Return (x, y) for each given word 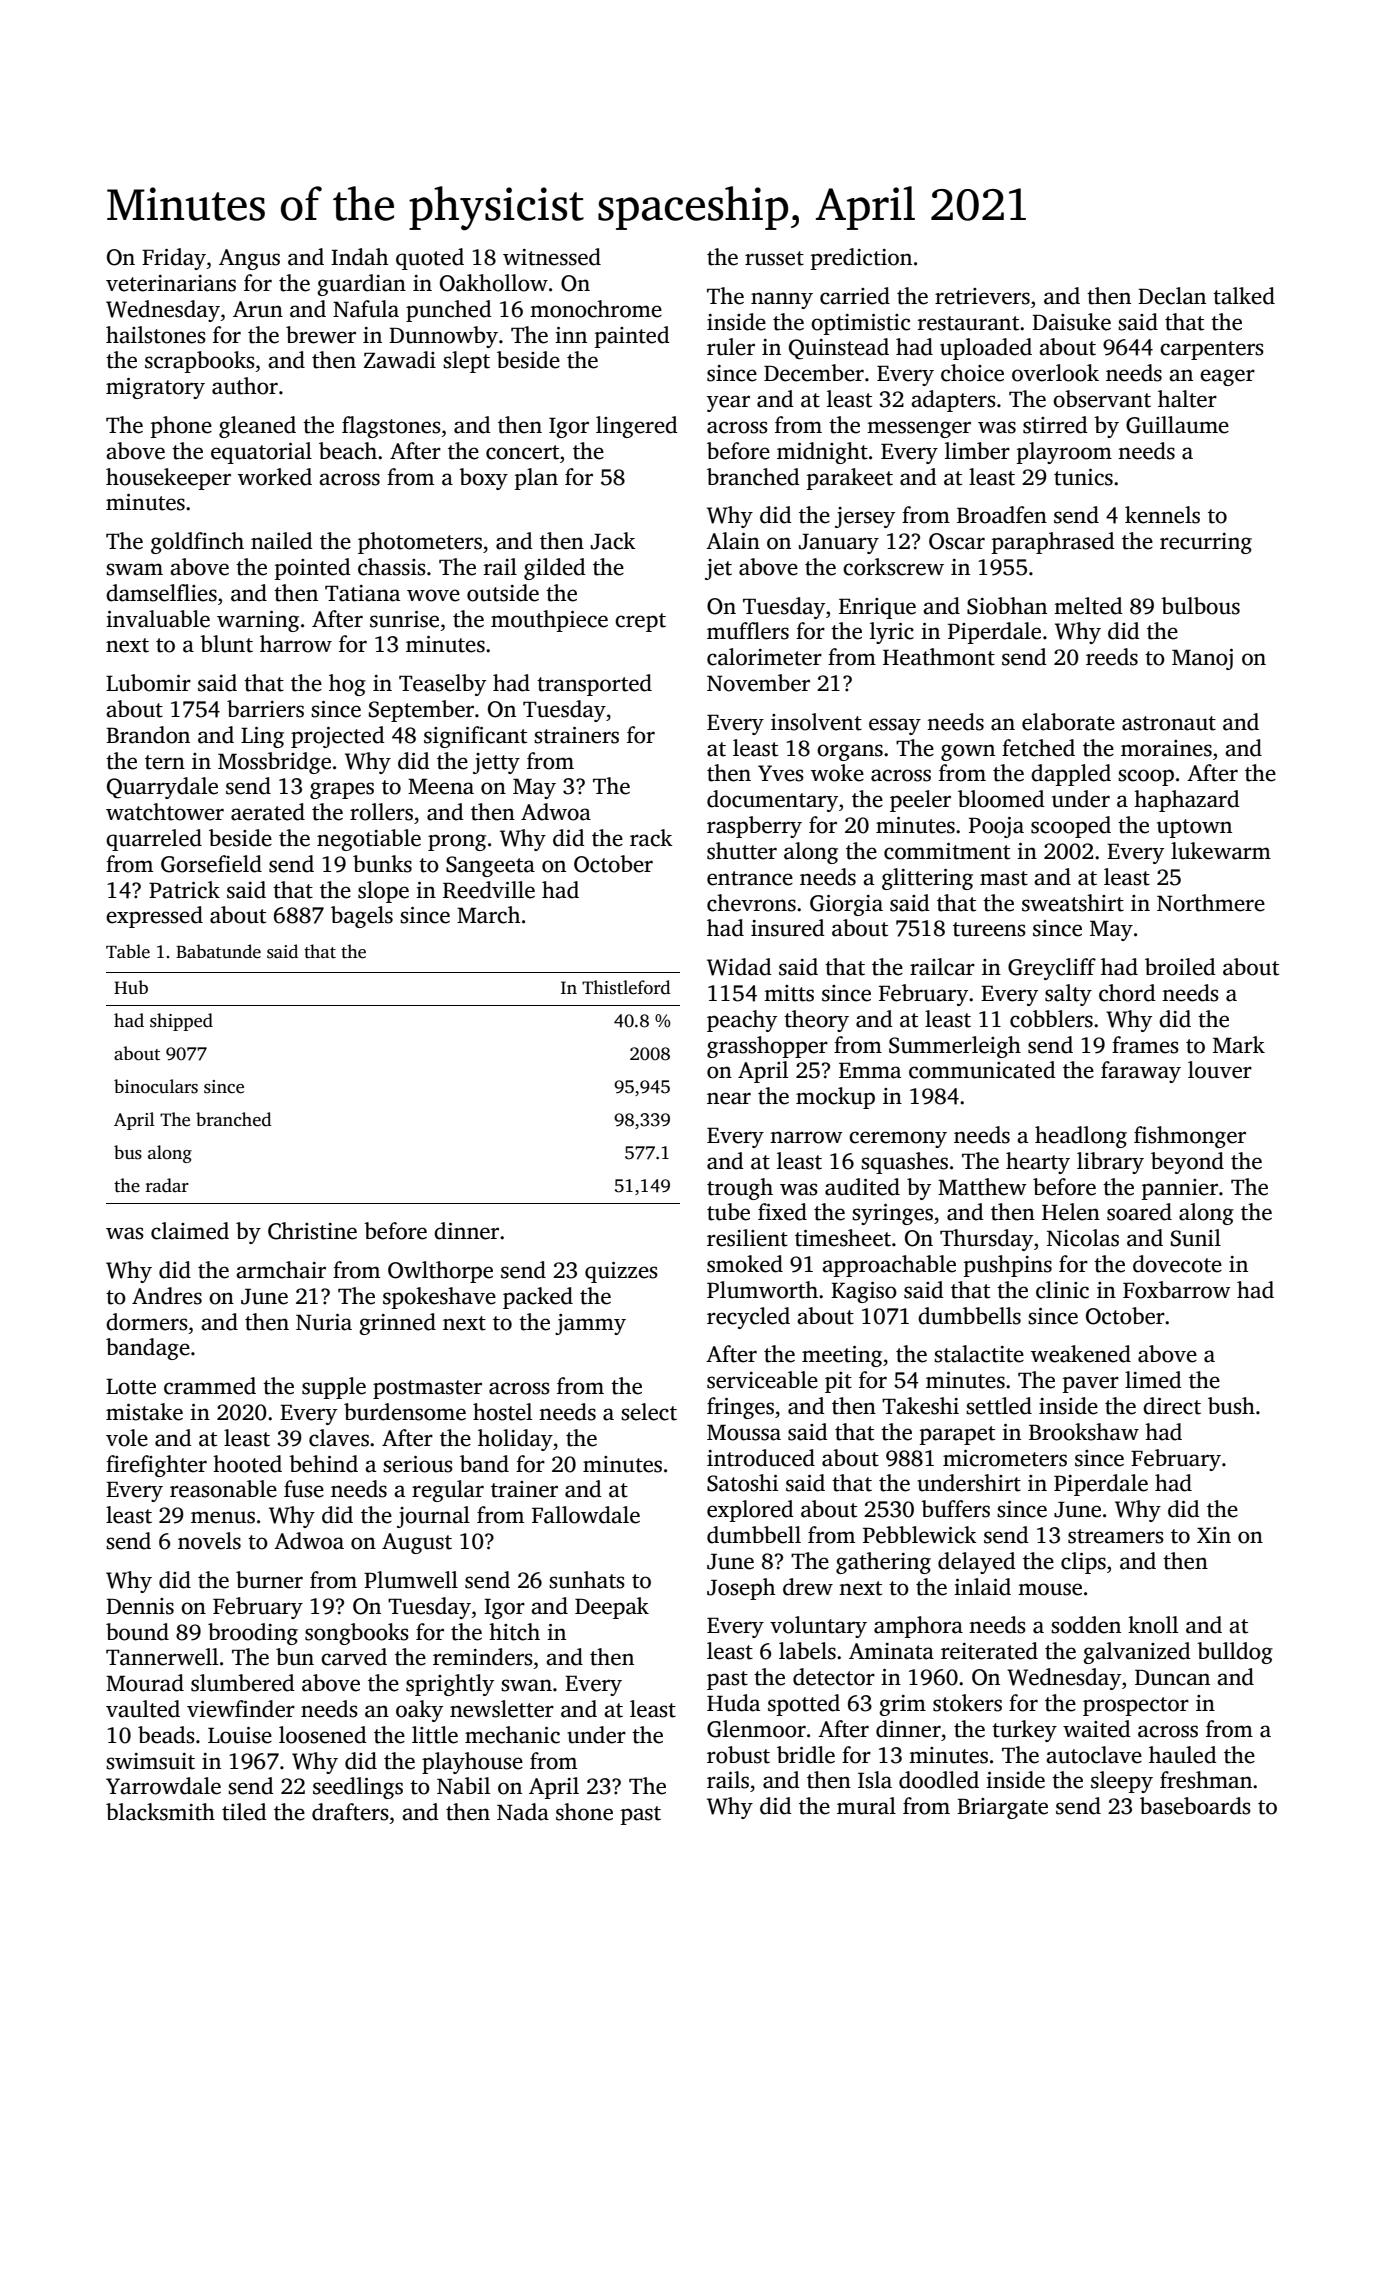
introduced (761, 1458)
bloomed (1001, 799)
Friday (174, 259)
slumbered (243, 1683)
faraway (1141, 1072)
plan (536, 479)
